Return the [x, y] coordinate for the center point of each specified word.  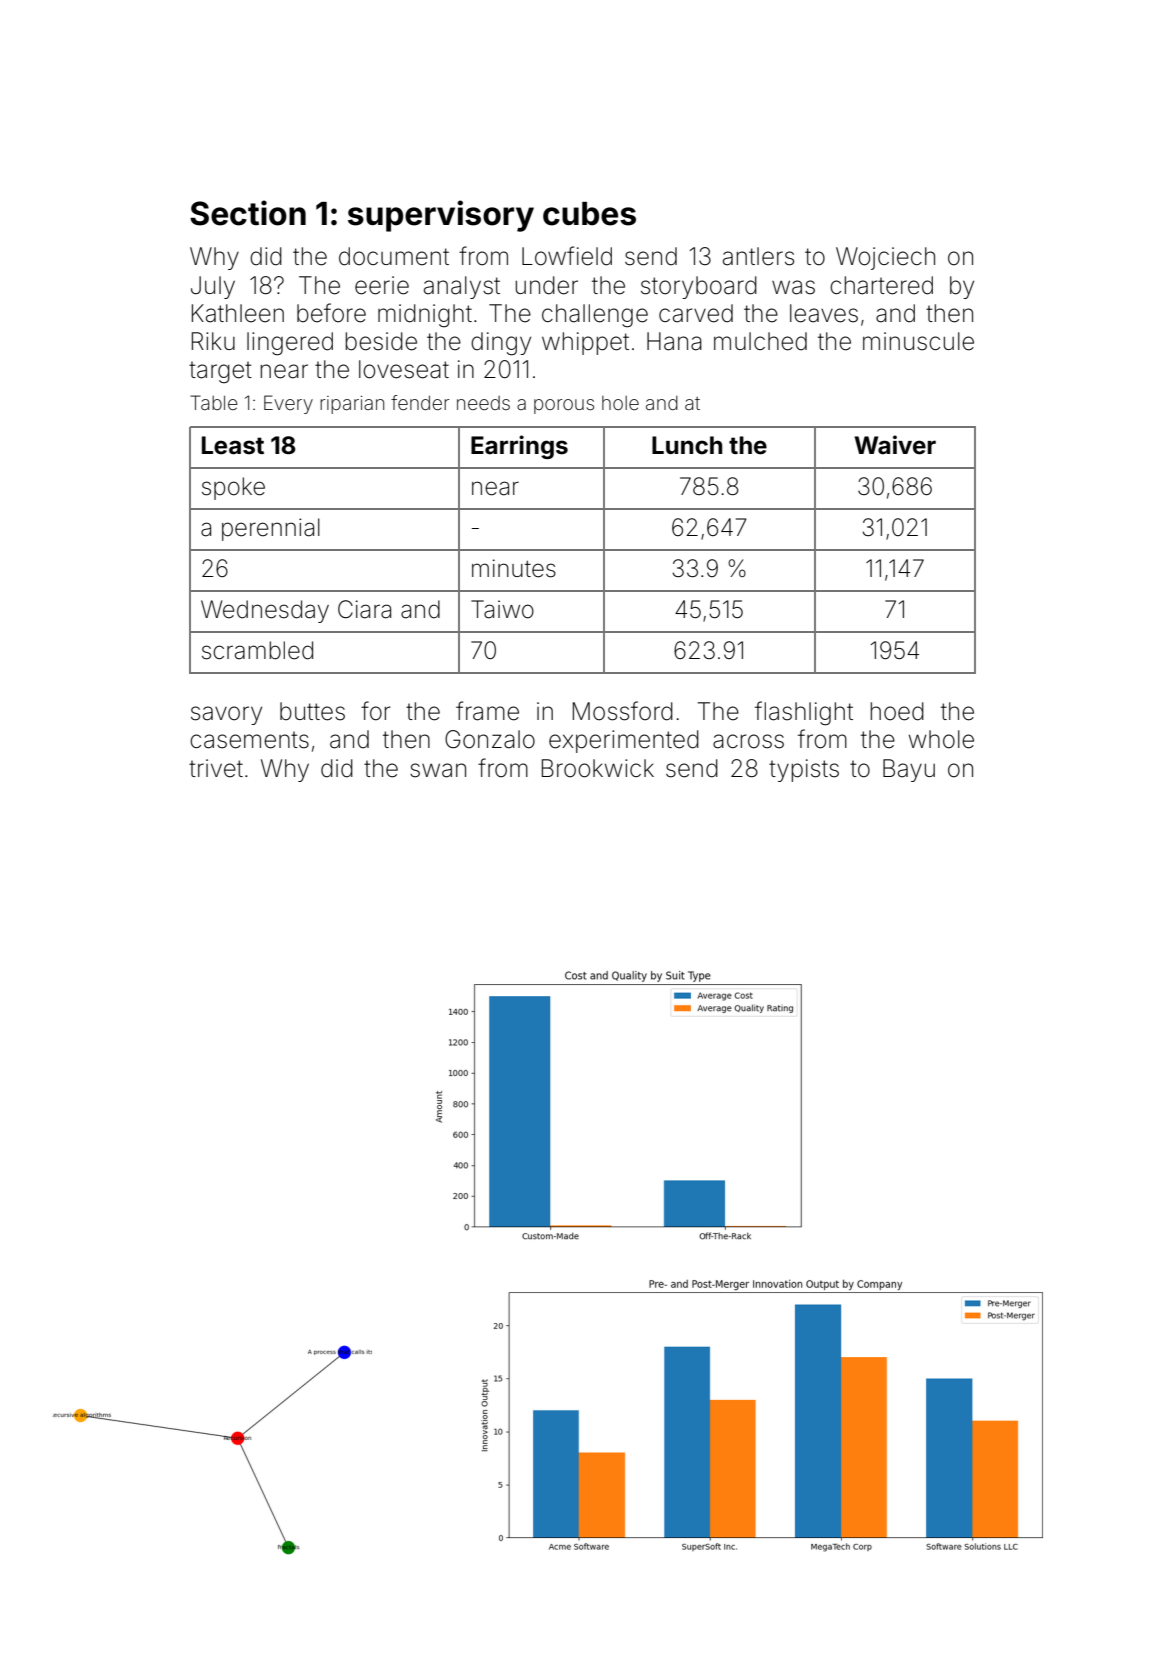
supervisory [441, 216]
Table [214, 402]
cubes [589, 214]
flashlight [804, 713]
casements [249, 740]
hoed [897, 711]
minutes [514, 568]
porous [564, 406]
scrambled [257, 650]
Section [248, 213]
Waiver [895, 445]
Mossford [623, 711]
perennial [271, 529]
